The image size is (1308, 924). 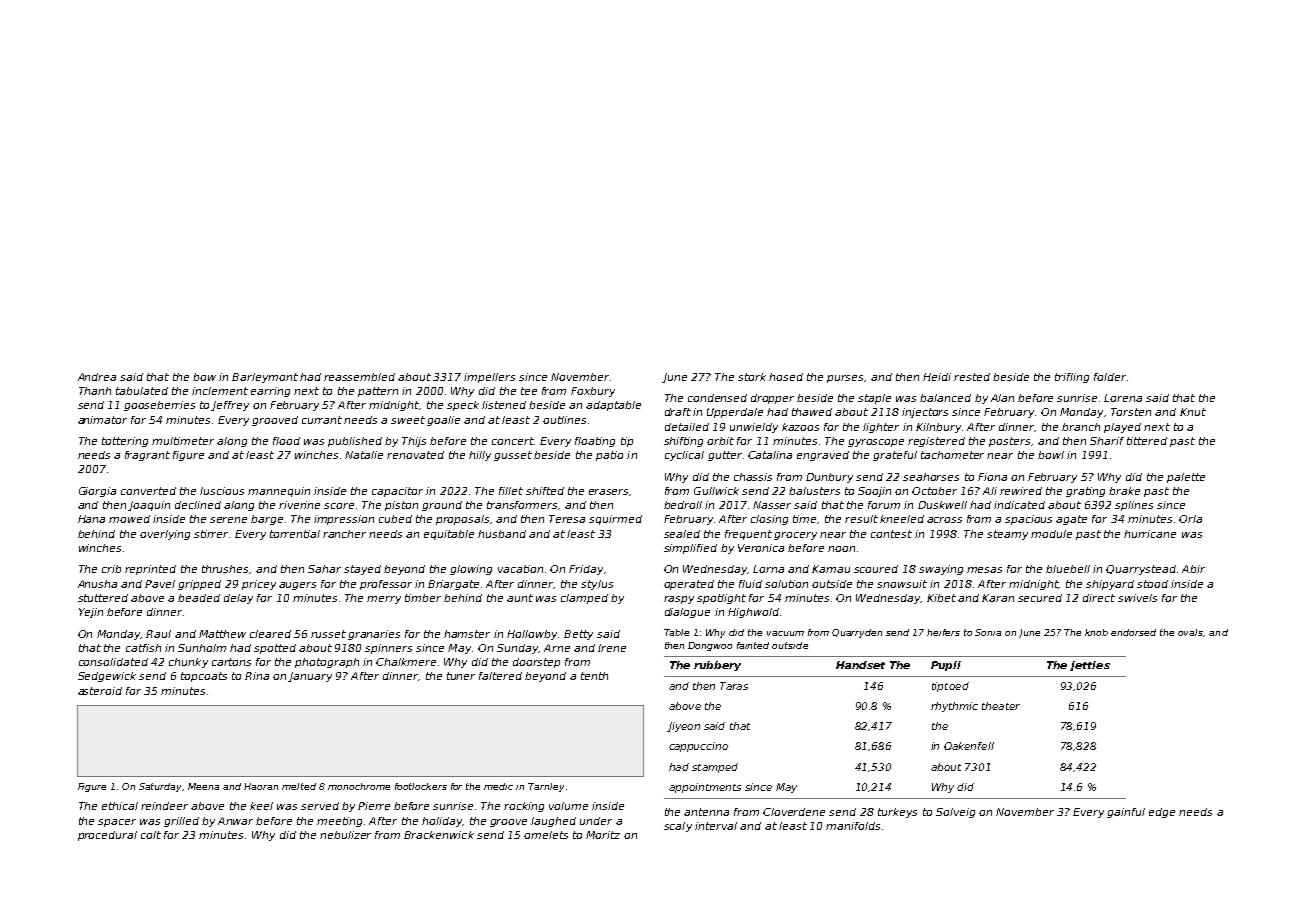 I want to click on tee, so click(x=529, y=391).
